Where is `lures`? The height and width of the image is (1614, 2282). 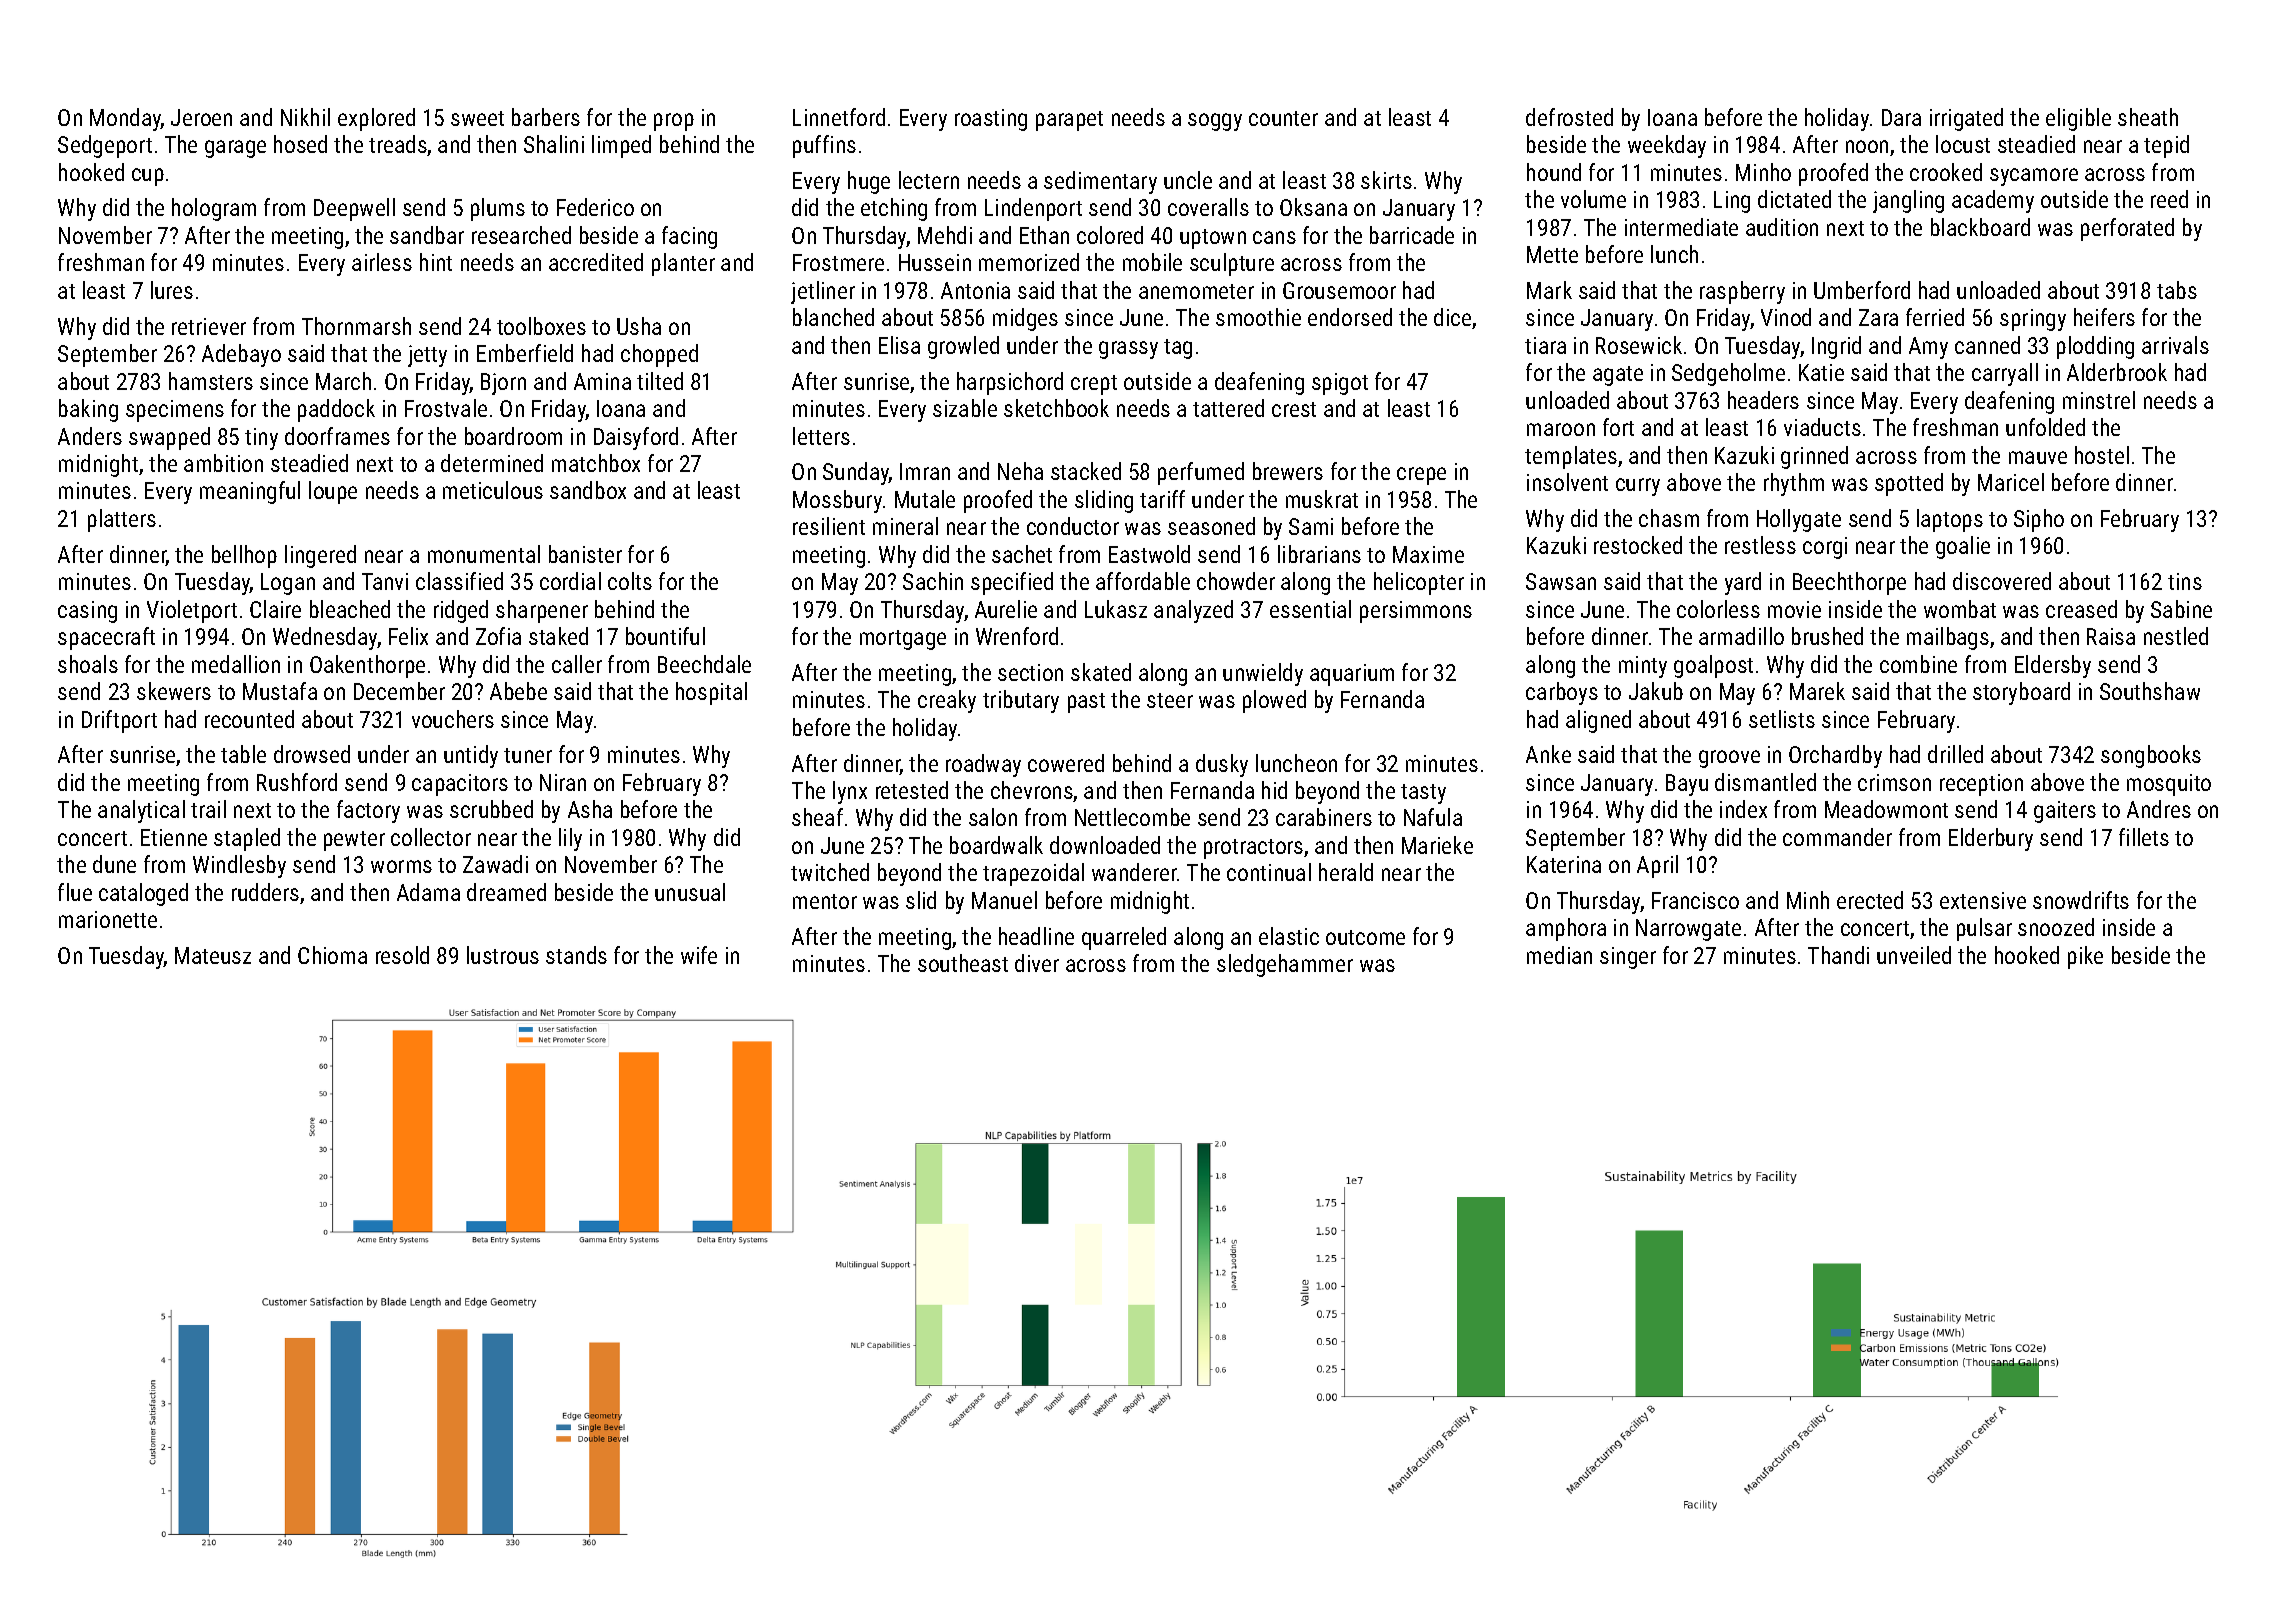 lures is located at coordinates (172, 290).
